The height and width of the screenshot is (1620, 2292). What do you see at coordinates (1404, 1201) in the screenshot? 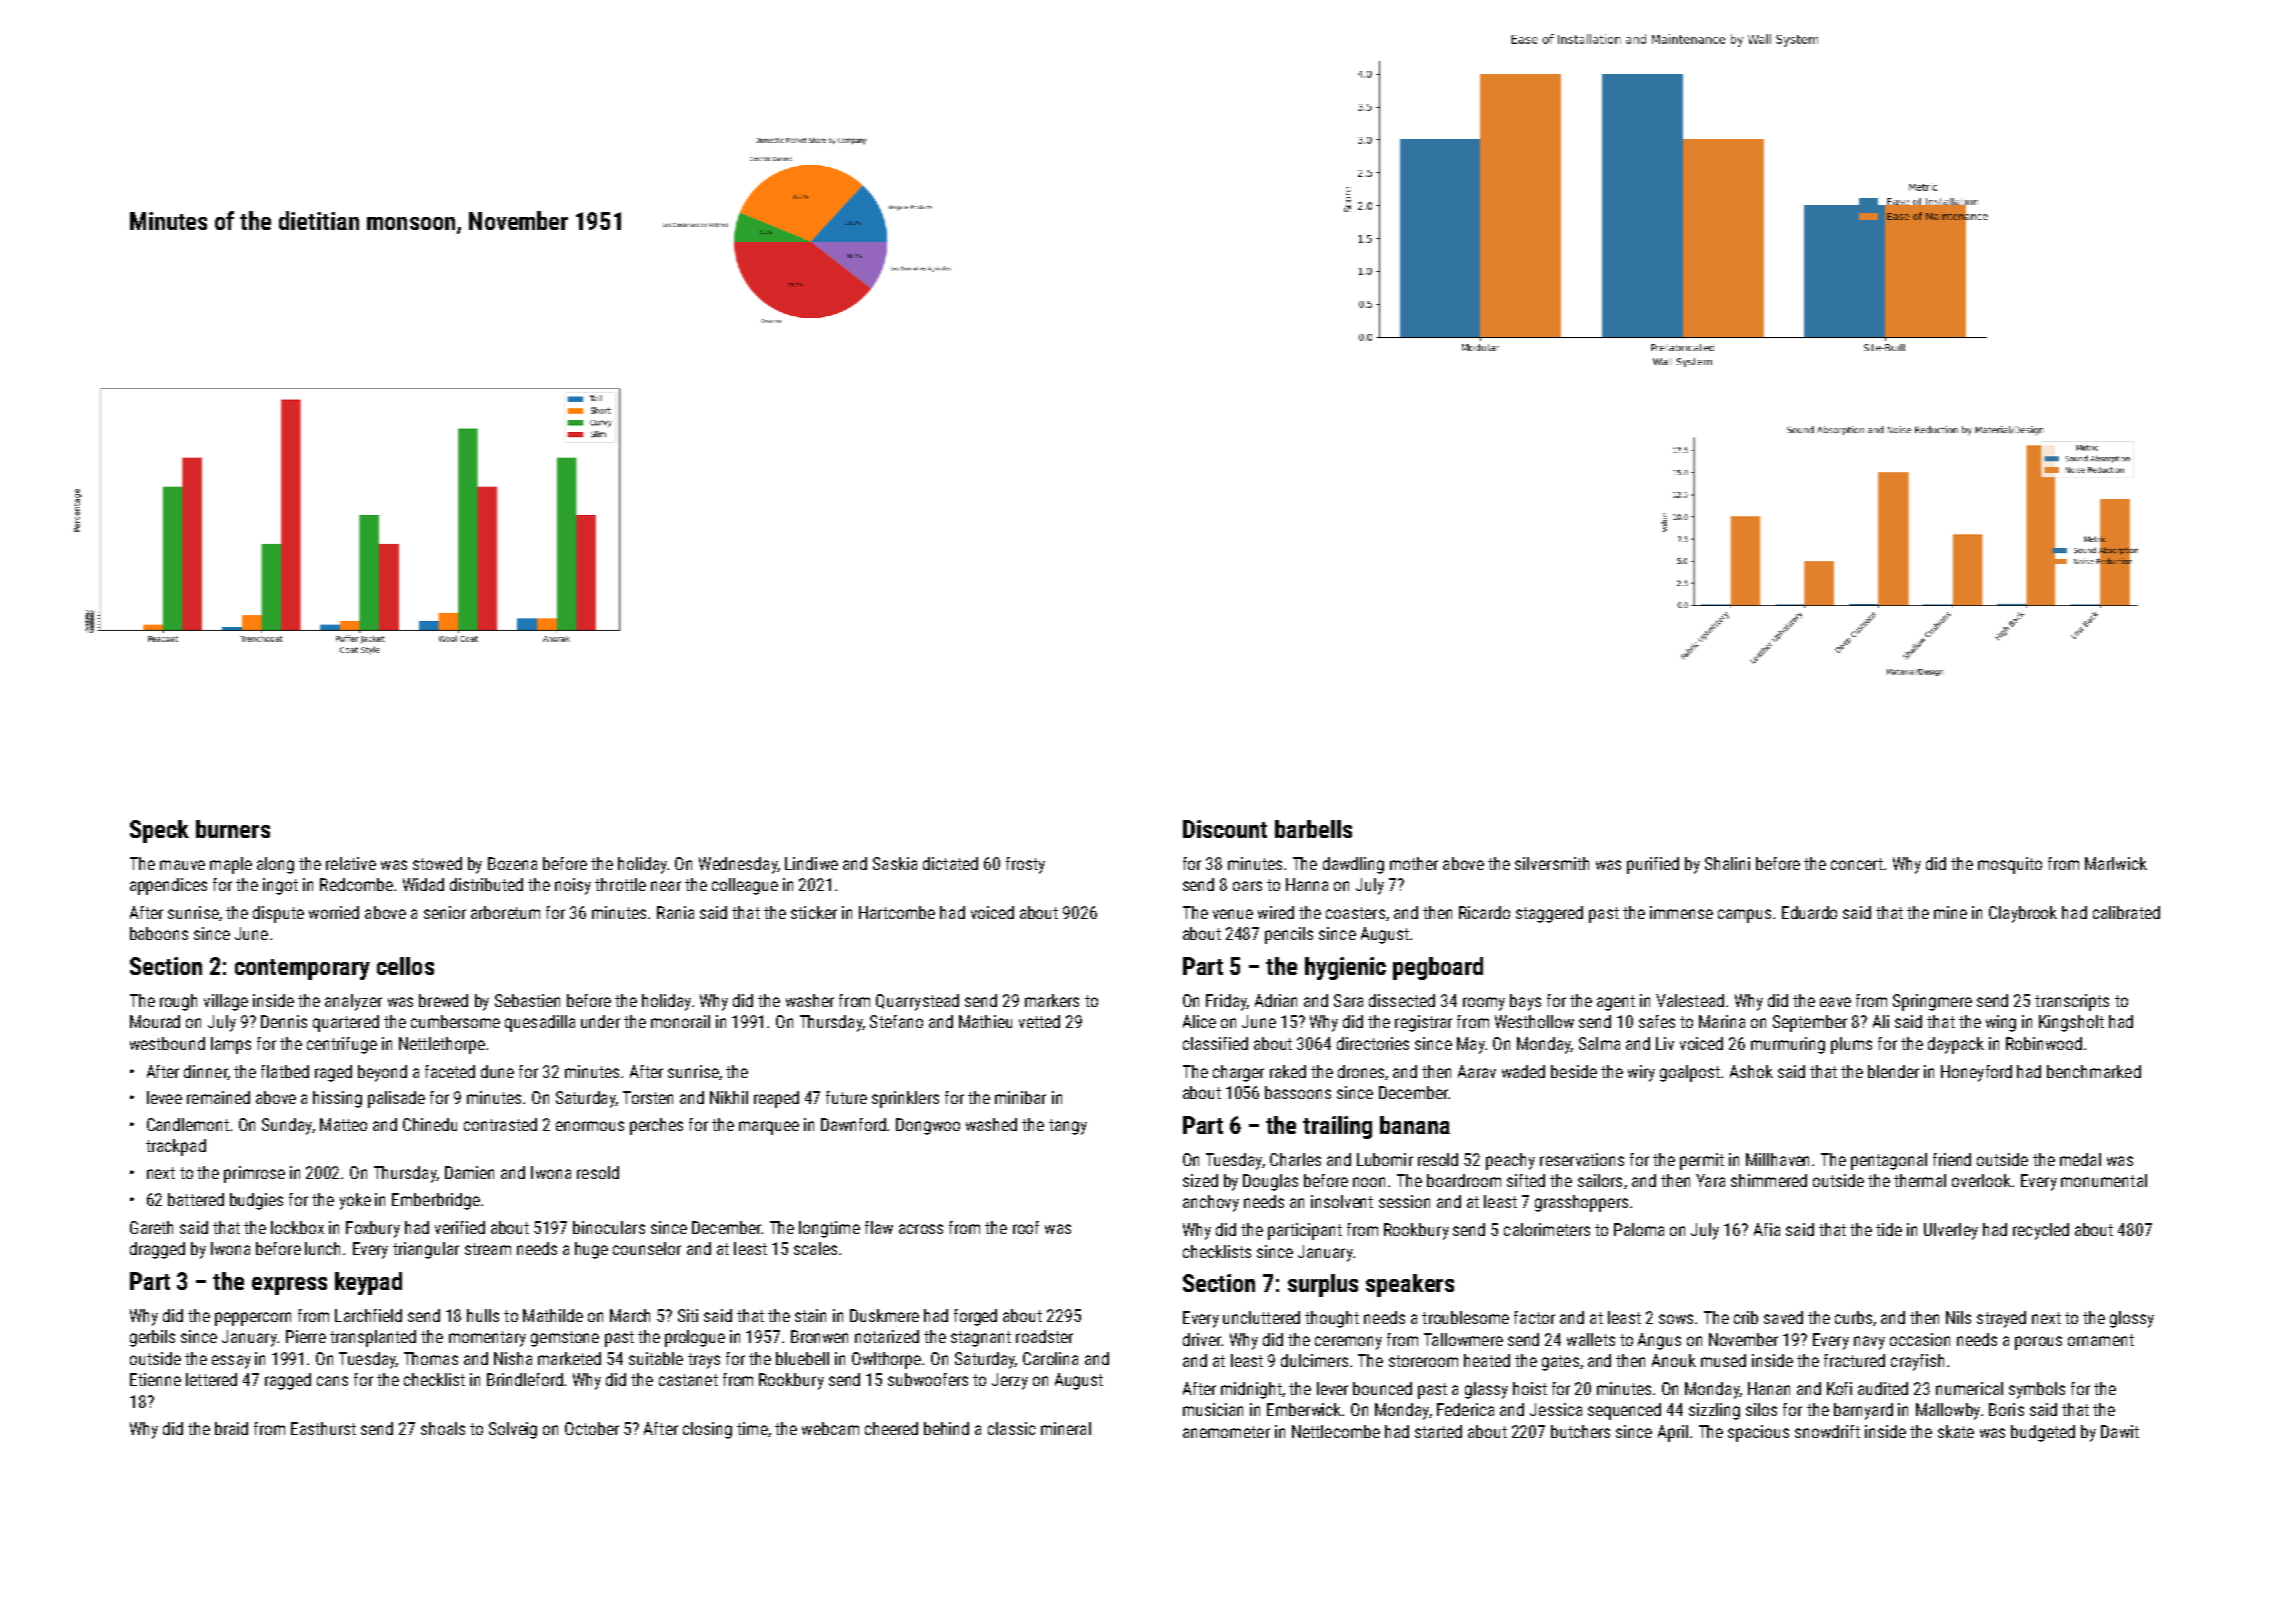
I see `session` at bounding box center [1404, 1201].
